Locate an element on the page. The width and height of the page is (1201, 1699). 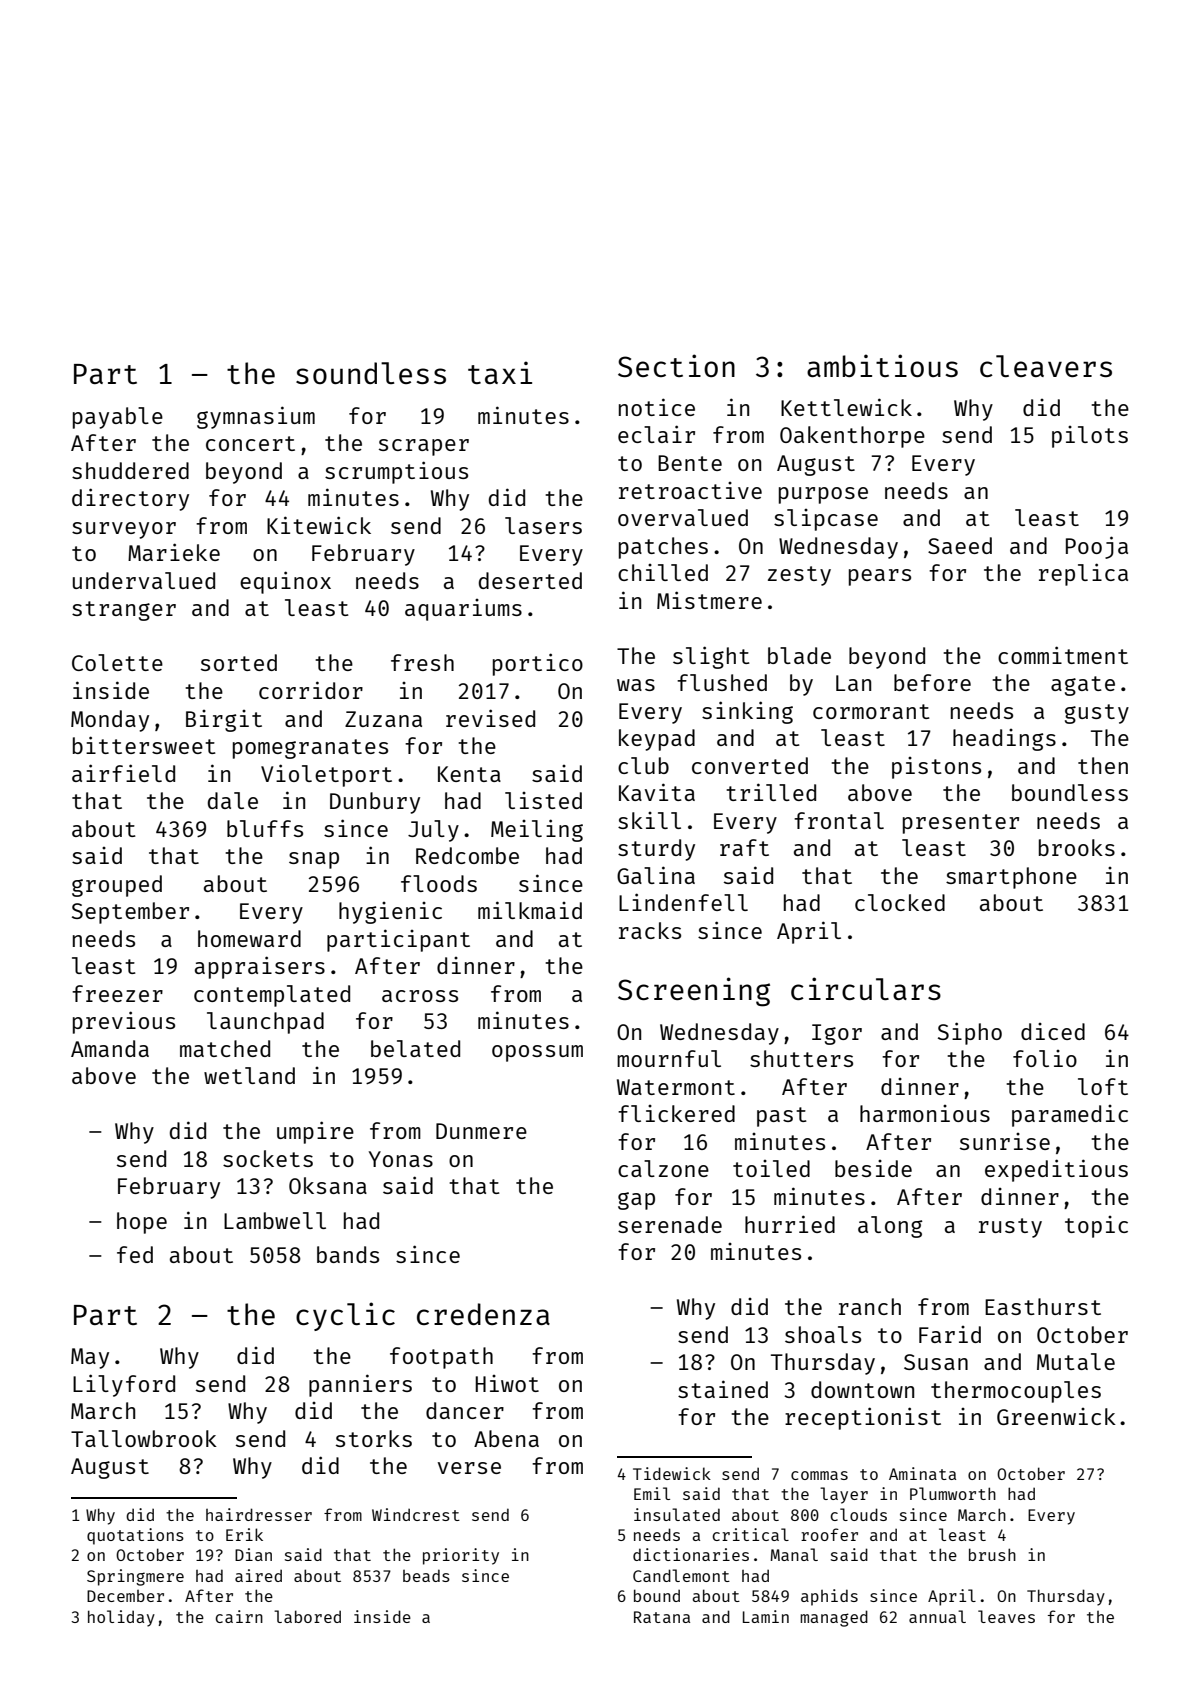
pistons is located at coordinates (936, 768).
